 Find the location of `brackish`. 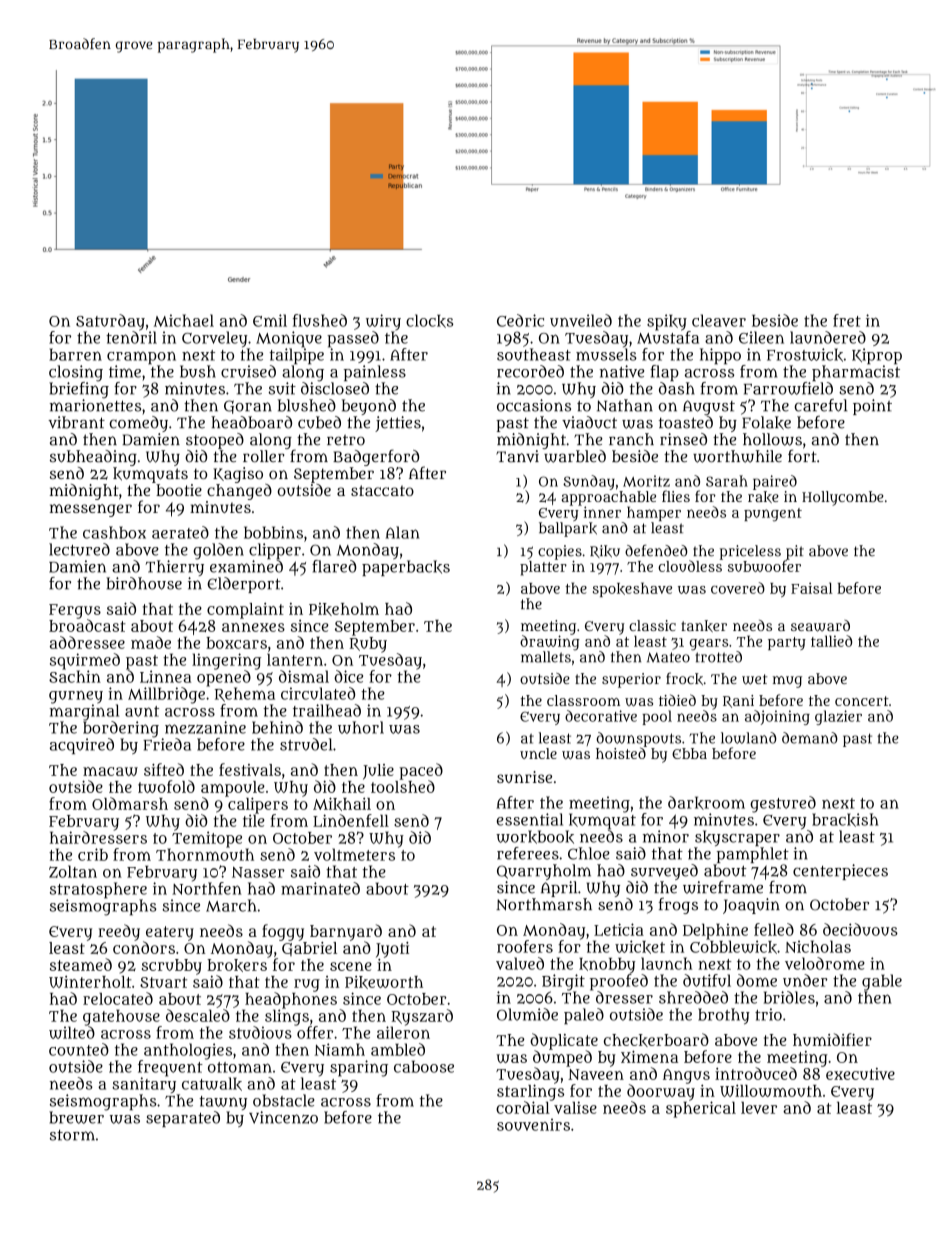

brackish is located at coordinates (845, 820).
